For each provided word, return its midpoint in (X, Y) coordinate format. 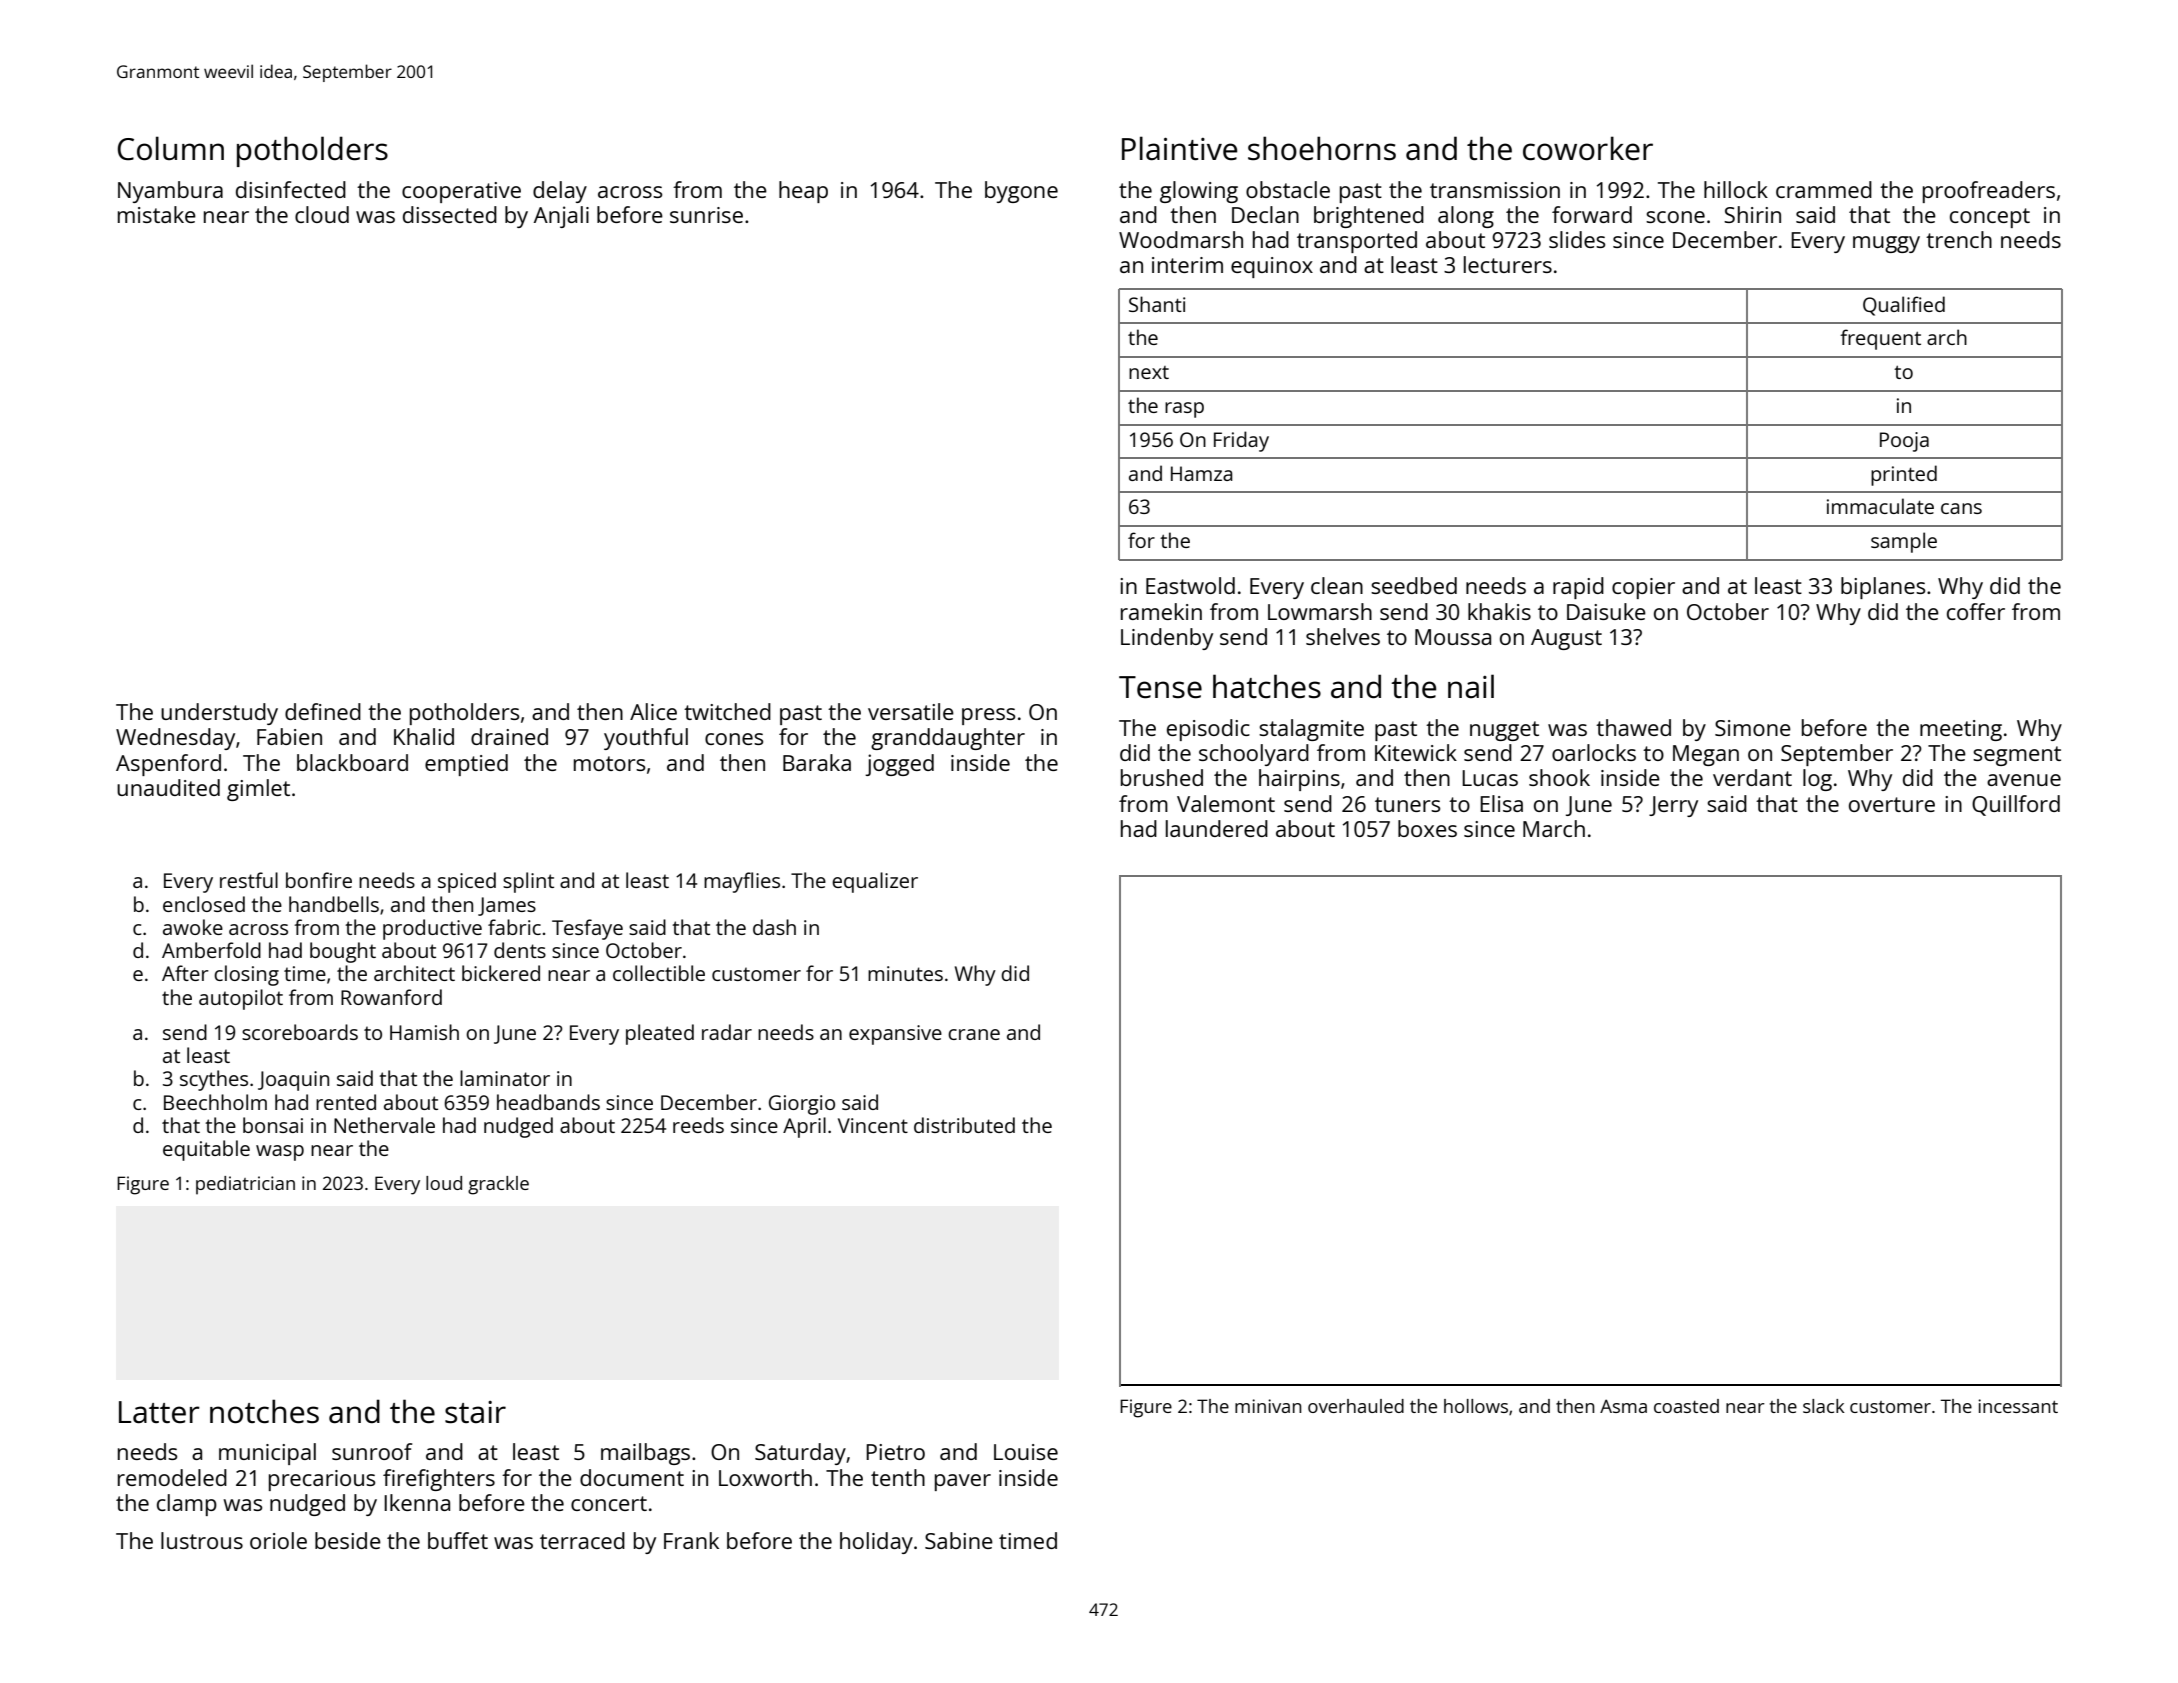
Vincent (873, 1125)
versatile (911, 711)
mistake (157, 214)
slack (1824, 1406)
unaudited (168, 787)
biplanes (1883, 588)
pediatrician (245, 1185)
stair (475, 1412)
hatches (1267, 686)
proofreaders (1989, 192)
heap (803, 192)
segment (2017, 756)
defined (323, 711)
